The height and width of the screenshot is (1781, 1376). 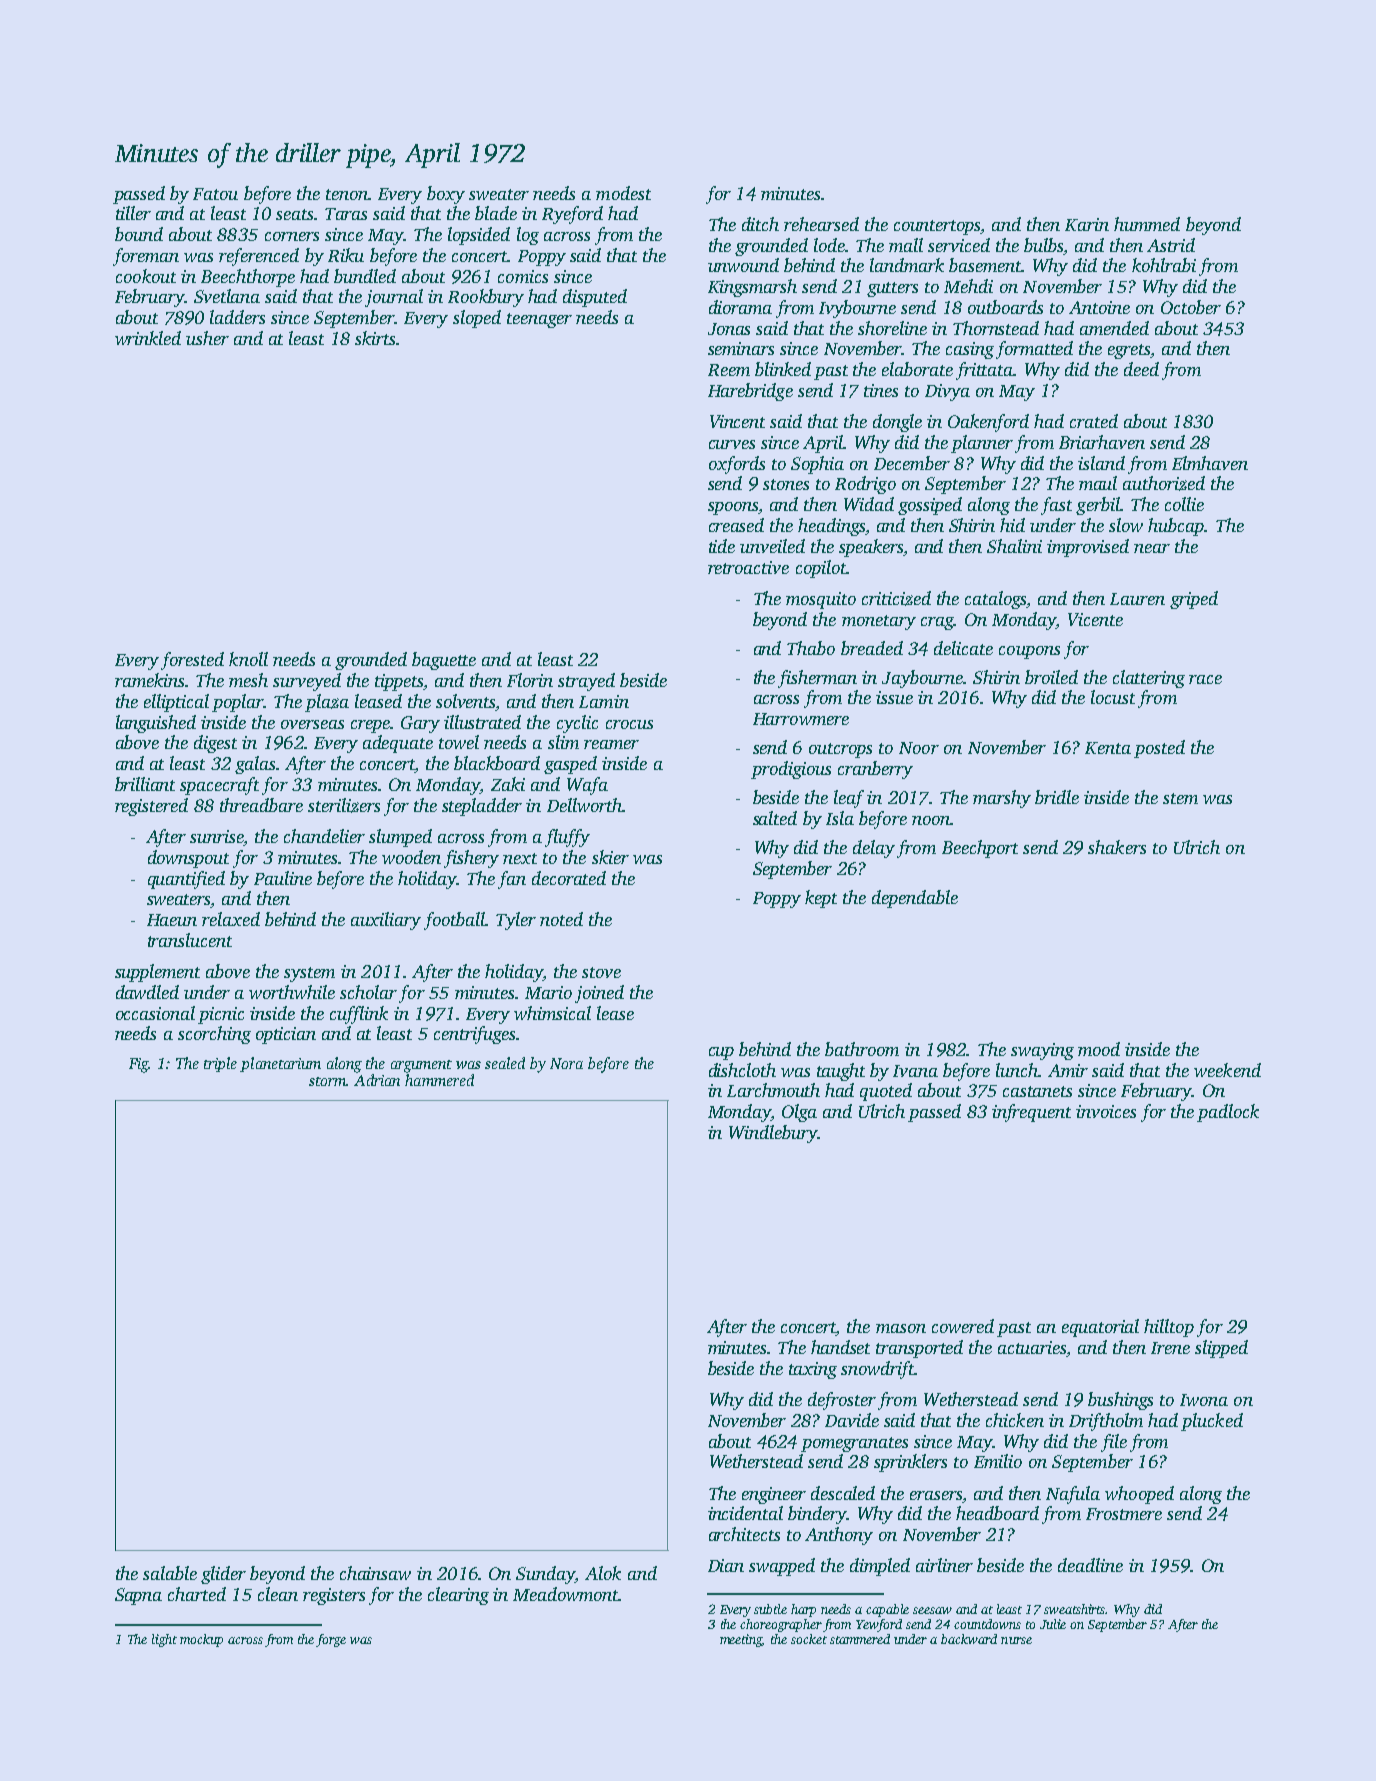 What do you see at coordinates (726, 1565) in the screenshot?
I see `Dian` at bounding box center [726, 1565].
